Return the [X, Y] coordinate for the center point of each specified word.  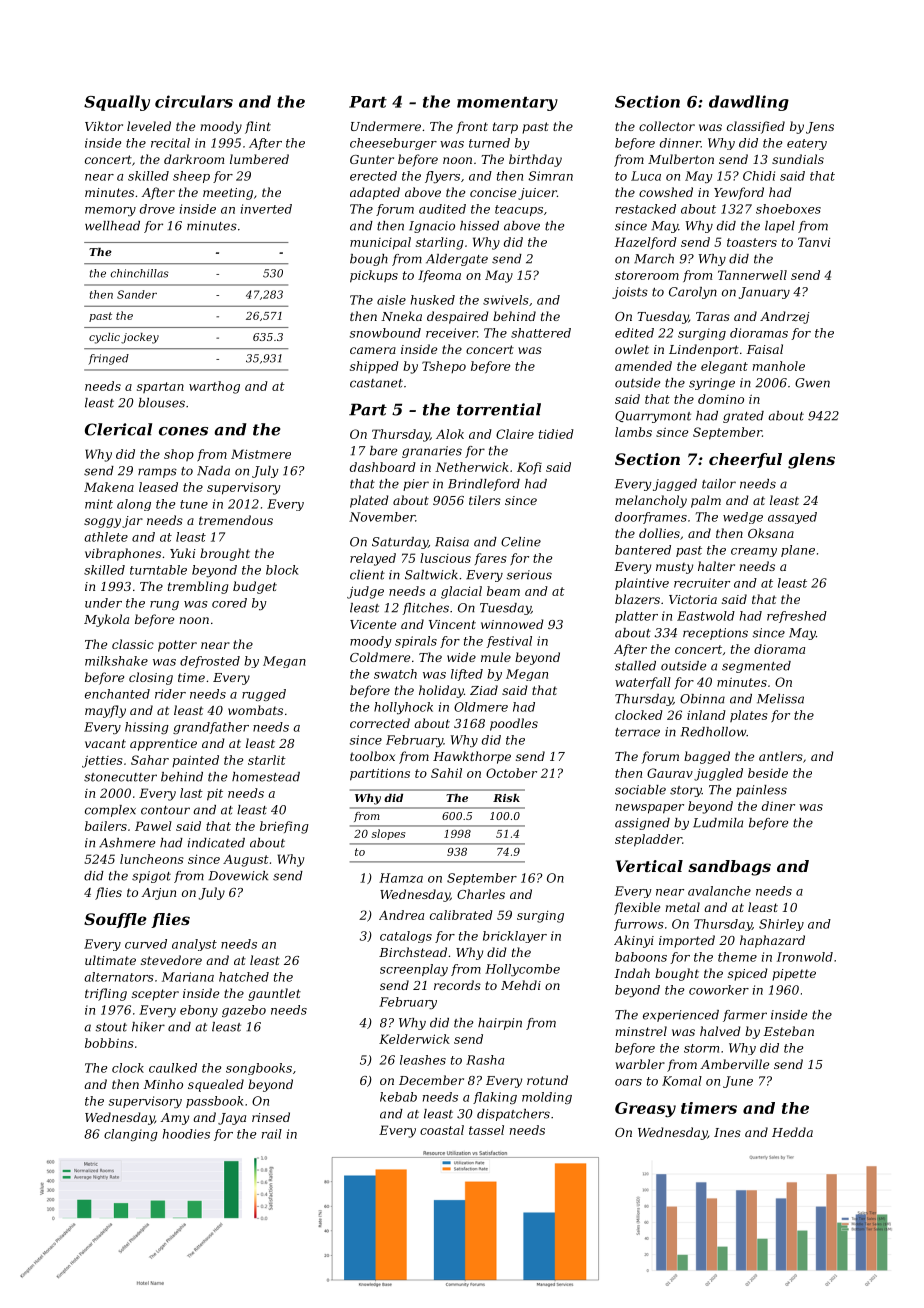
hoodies [186, 1134]
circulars [194, 101]
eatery [807, 144]
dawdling [749, 103]
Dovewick [238, 876]
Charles [481, 894]
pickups [374, 276]
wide [461, 657]
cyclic [104, 338]
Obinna [702, 699]
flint [258, 127]
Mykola [106, 620]
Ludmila [718, 823]
